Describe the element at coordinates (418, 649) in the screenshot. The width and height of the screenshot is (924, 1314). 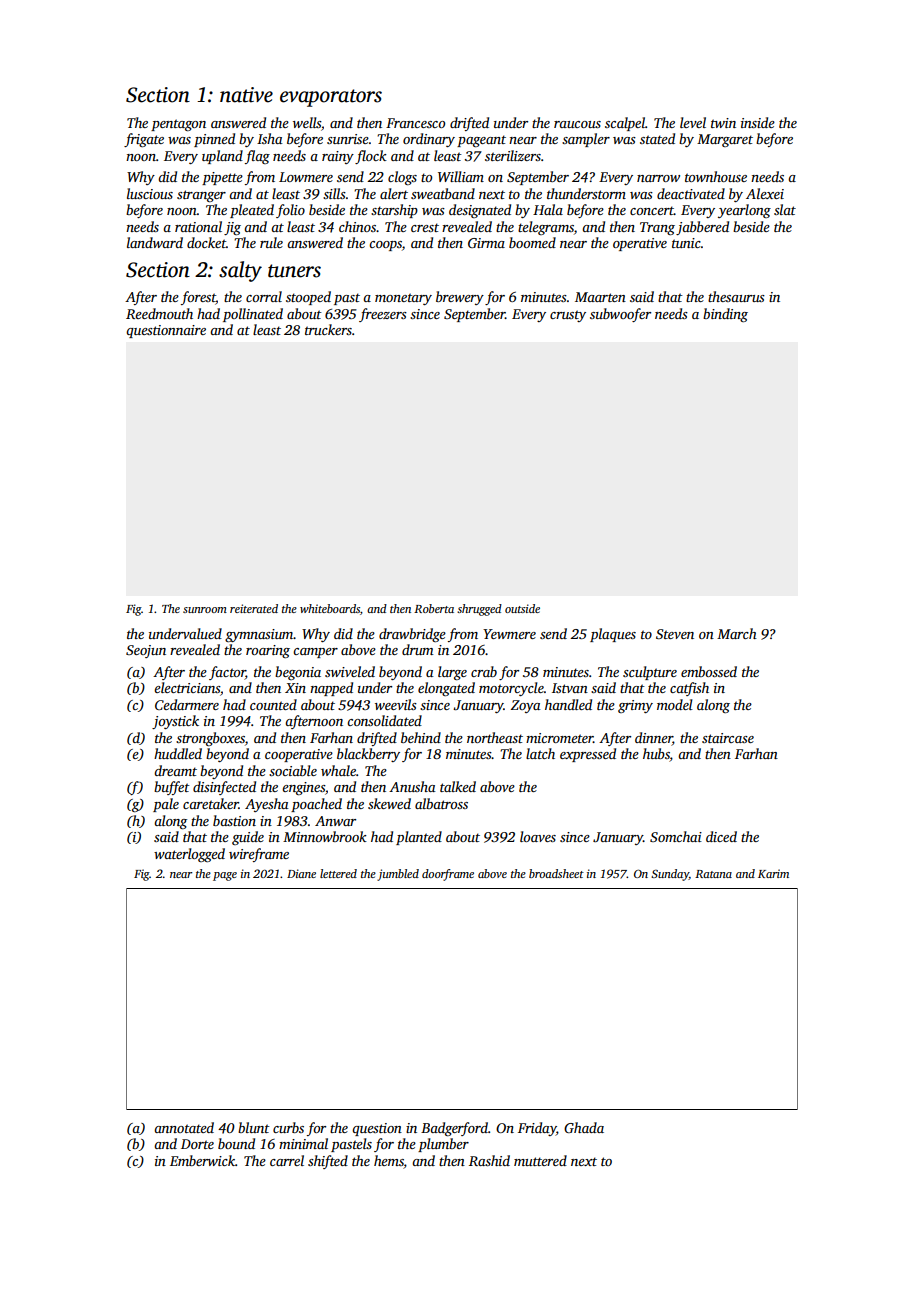
I see `drum` at that location.
